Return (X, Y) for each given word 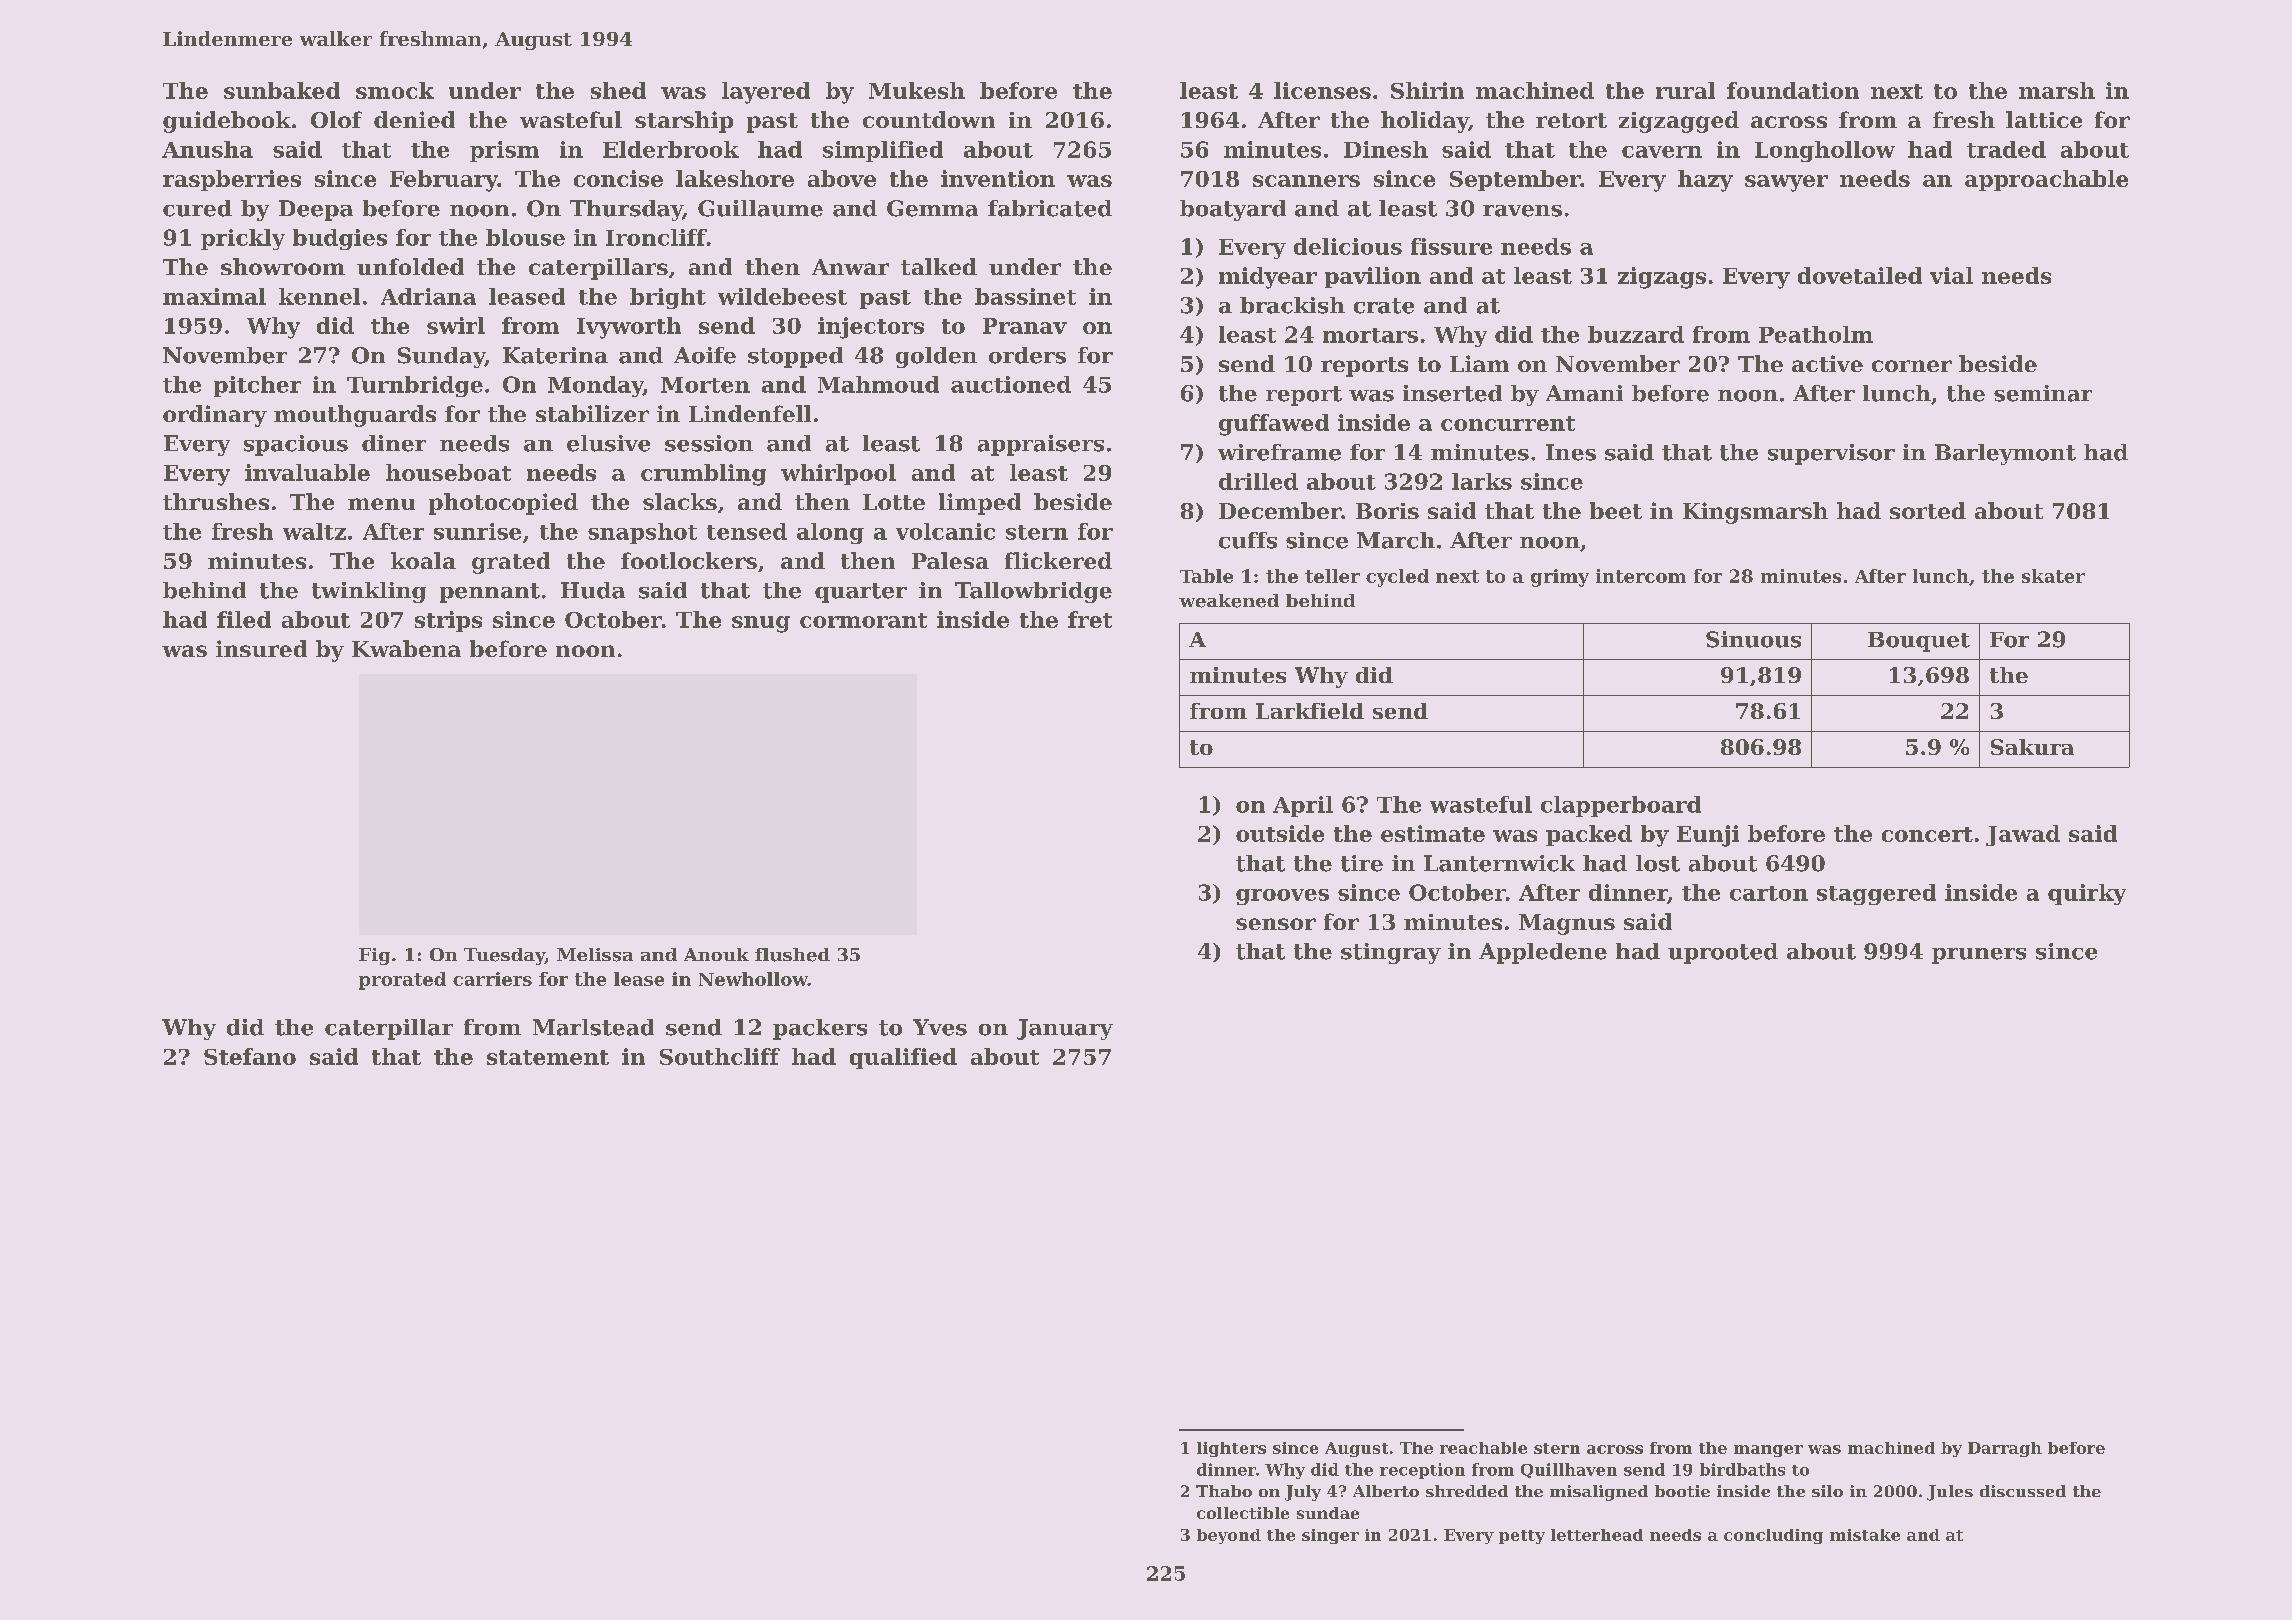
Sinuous (1753, 639)
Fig (374, 956)
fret (1090, 619)
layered (766, 93)
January (1065, 1029)
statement (548, 1057)
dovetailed (1860, 275)
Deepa (316, 210)
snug (761, 624)
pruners (1979, 956)
